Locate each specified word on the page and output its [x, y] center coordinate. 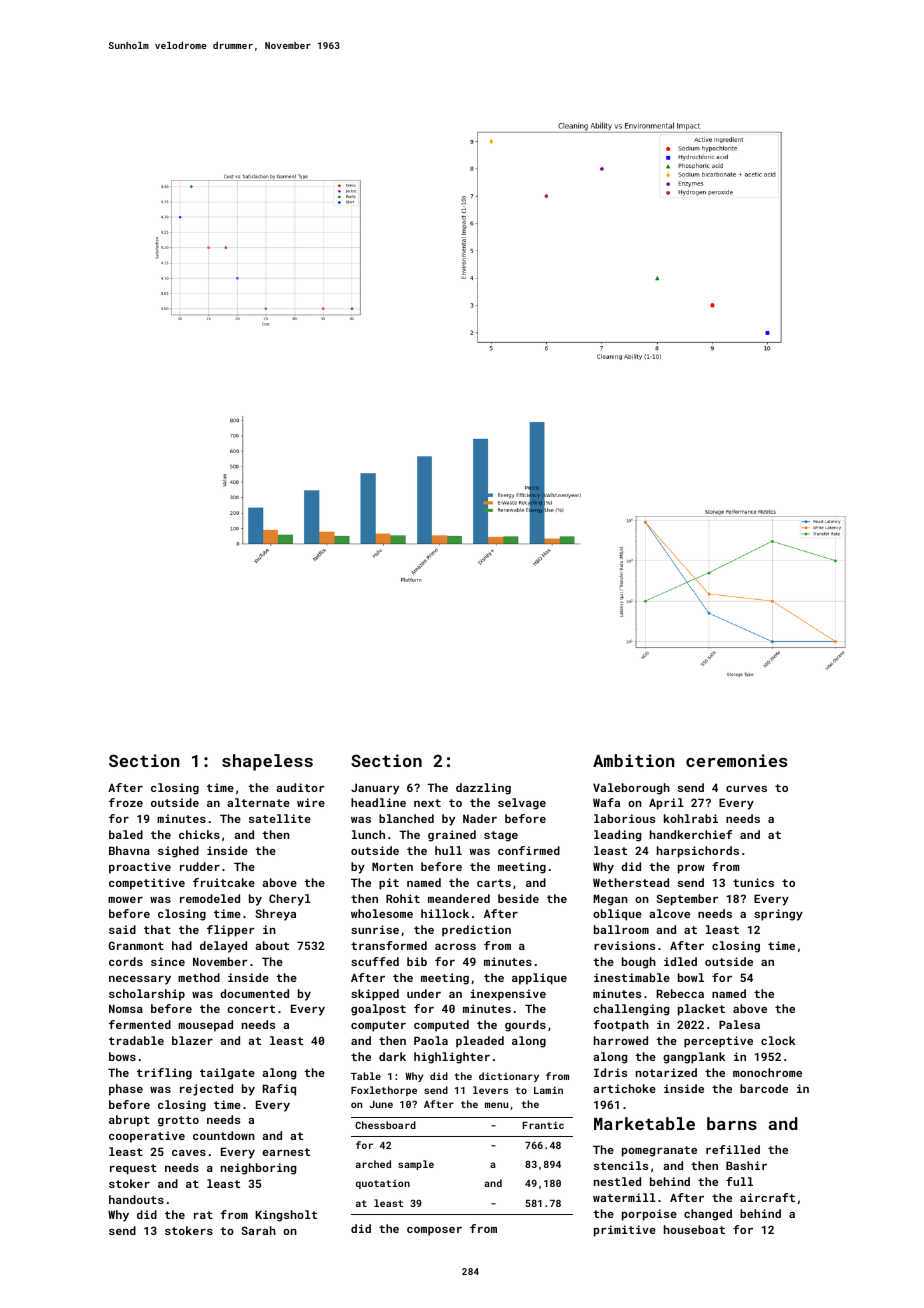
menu [496, 1105]
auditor [300, 787]
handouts [136, 1199]
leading [617, 836]
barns [732, 1123]
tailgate [227, 1074]
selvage [522, 804]
